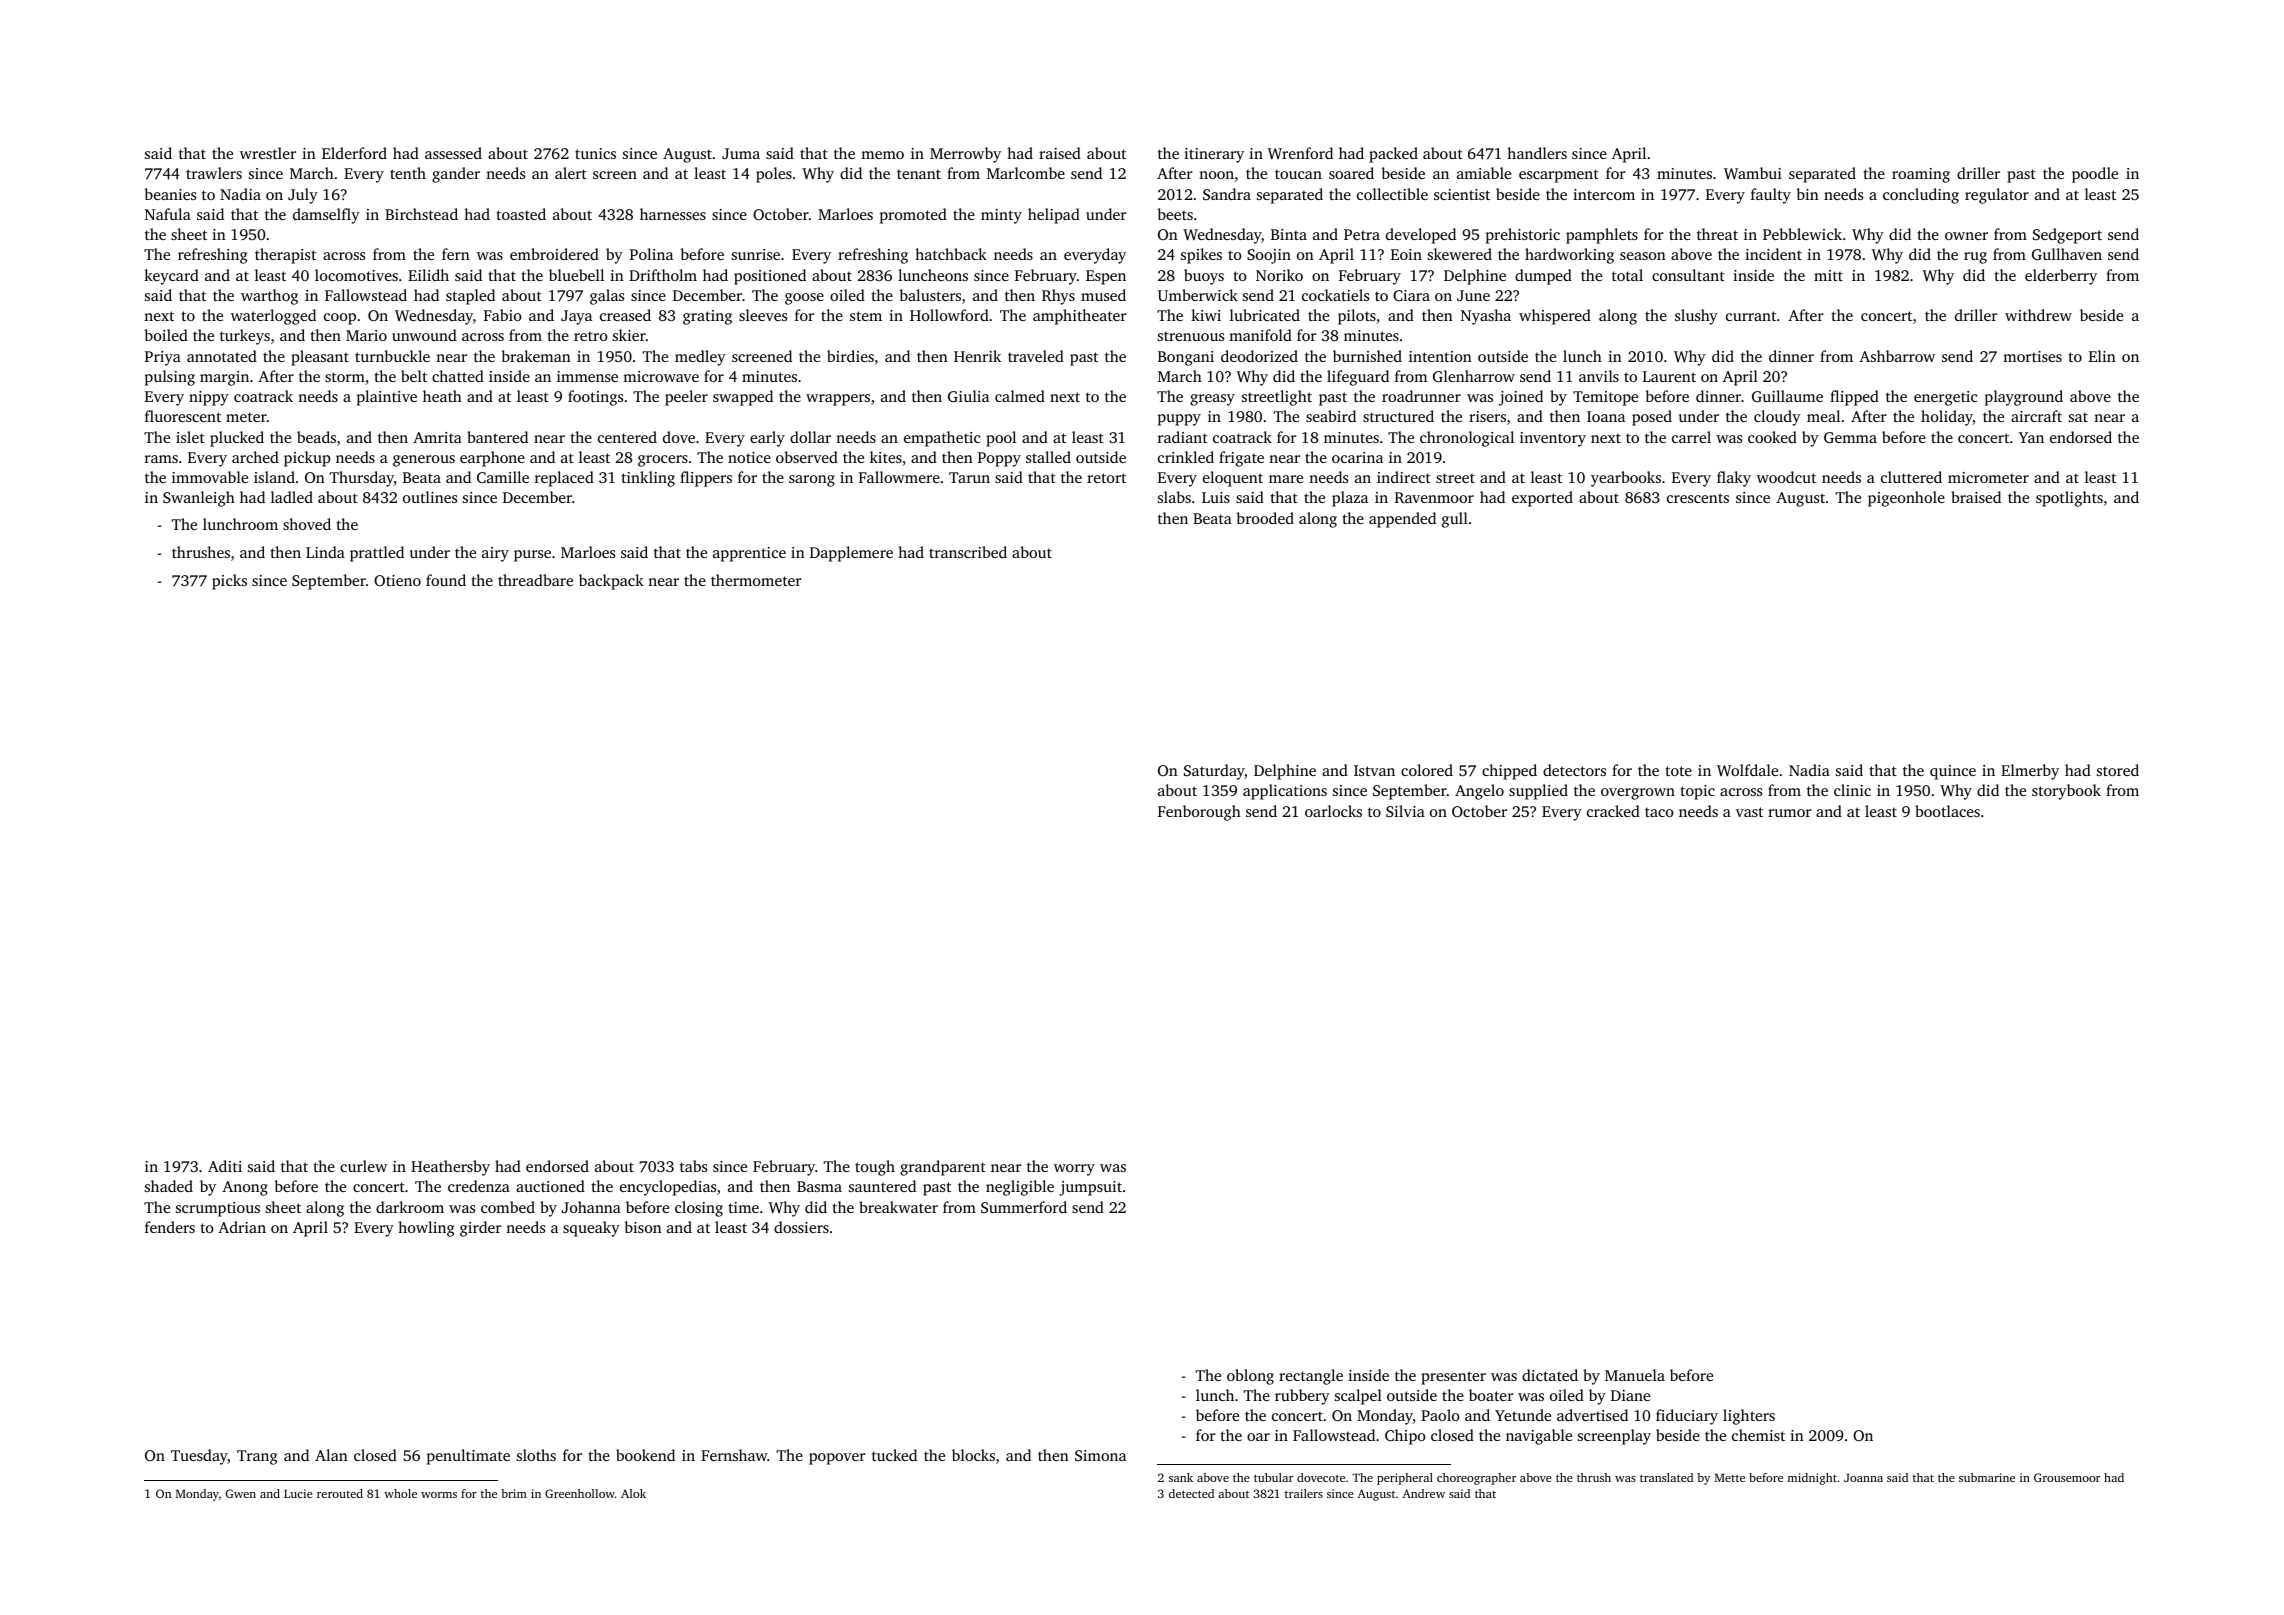  What do you see at coordinates (1906, 499) in the image?
I see `pigeonhole` at bounding box center [1906, 499].
